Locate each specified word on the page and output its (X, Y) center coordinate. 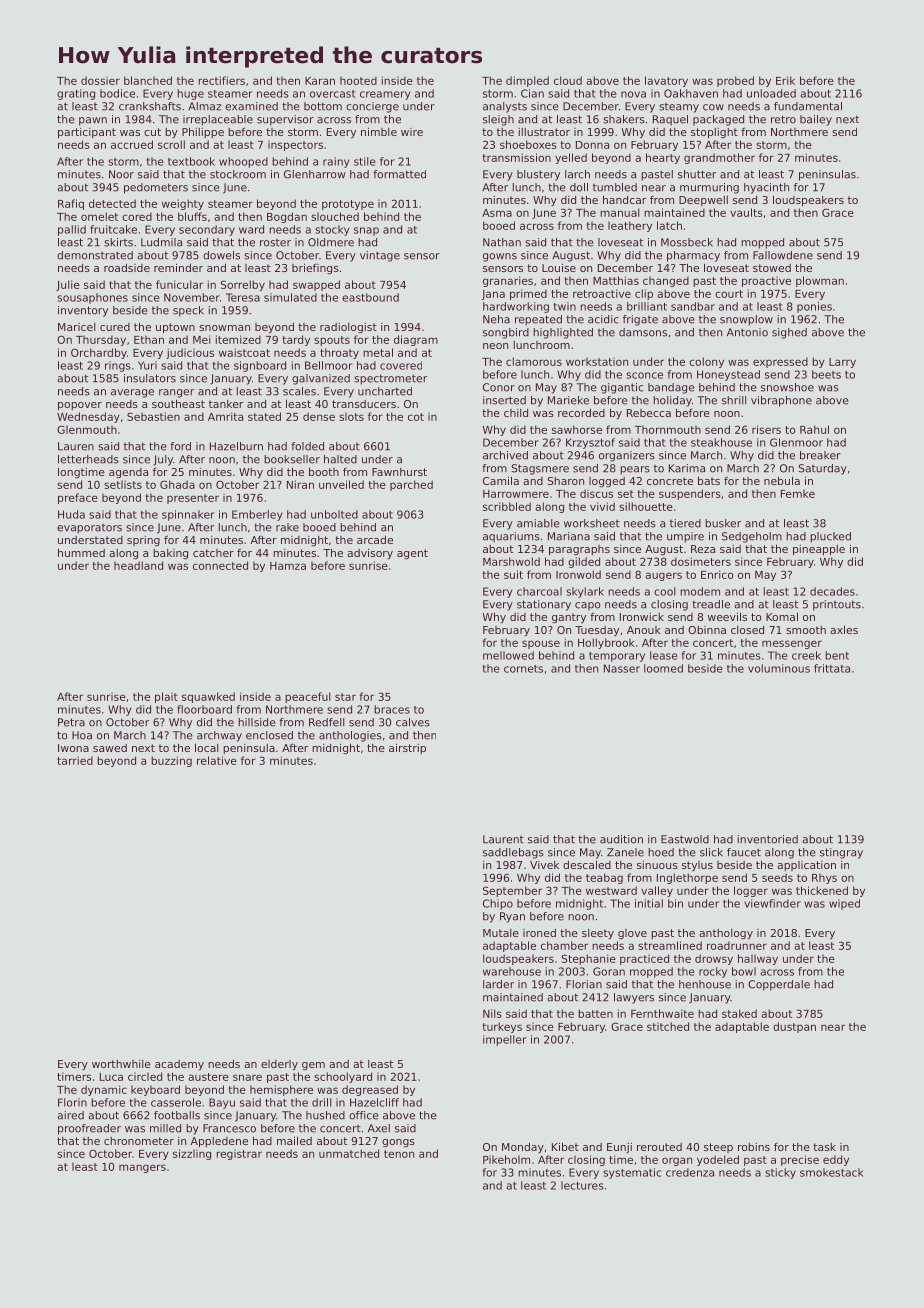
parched (411, 485)
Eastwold (685, 839)
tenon (399, 1154)
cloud (568, 80)
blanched (148, 80)
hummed (81, 552)
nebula (782, 480)
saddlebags (513, 853)
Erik (785, 80)
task (824, 1147)
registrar (239, 1154)
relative (217, 760)
